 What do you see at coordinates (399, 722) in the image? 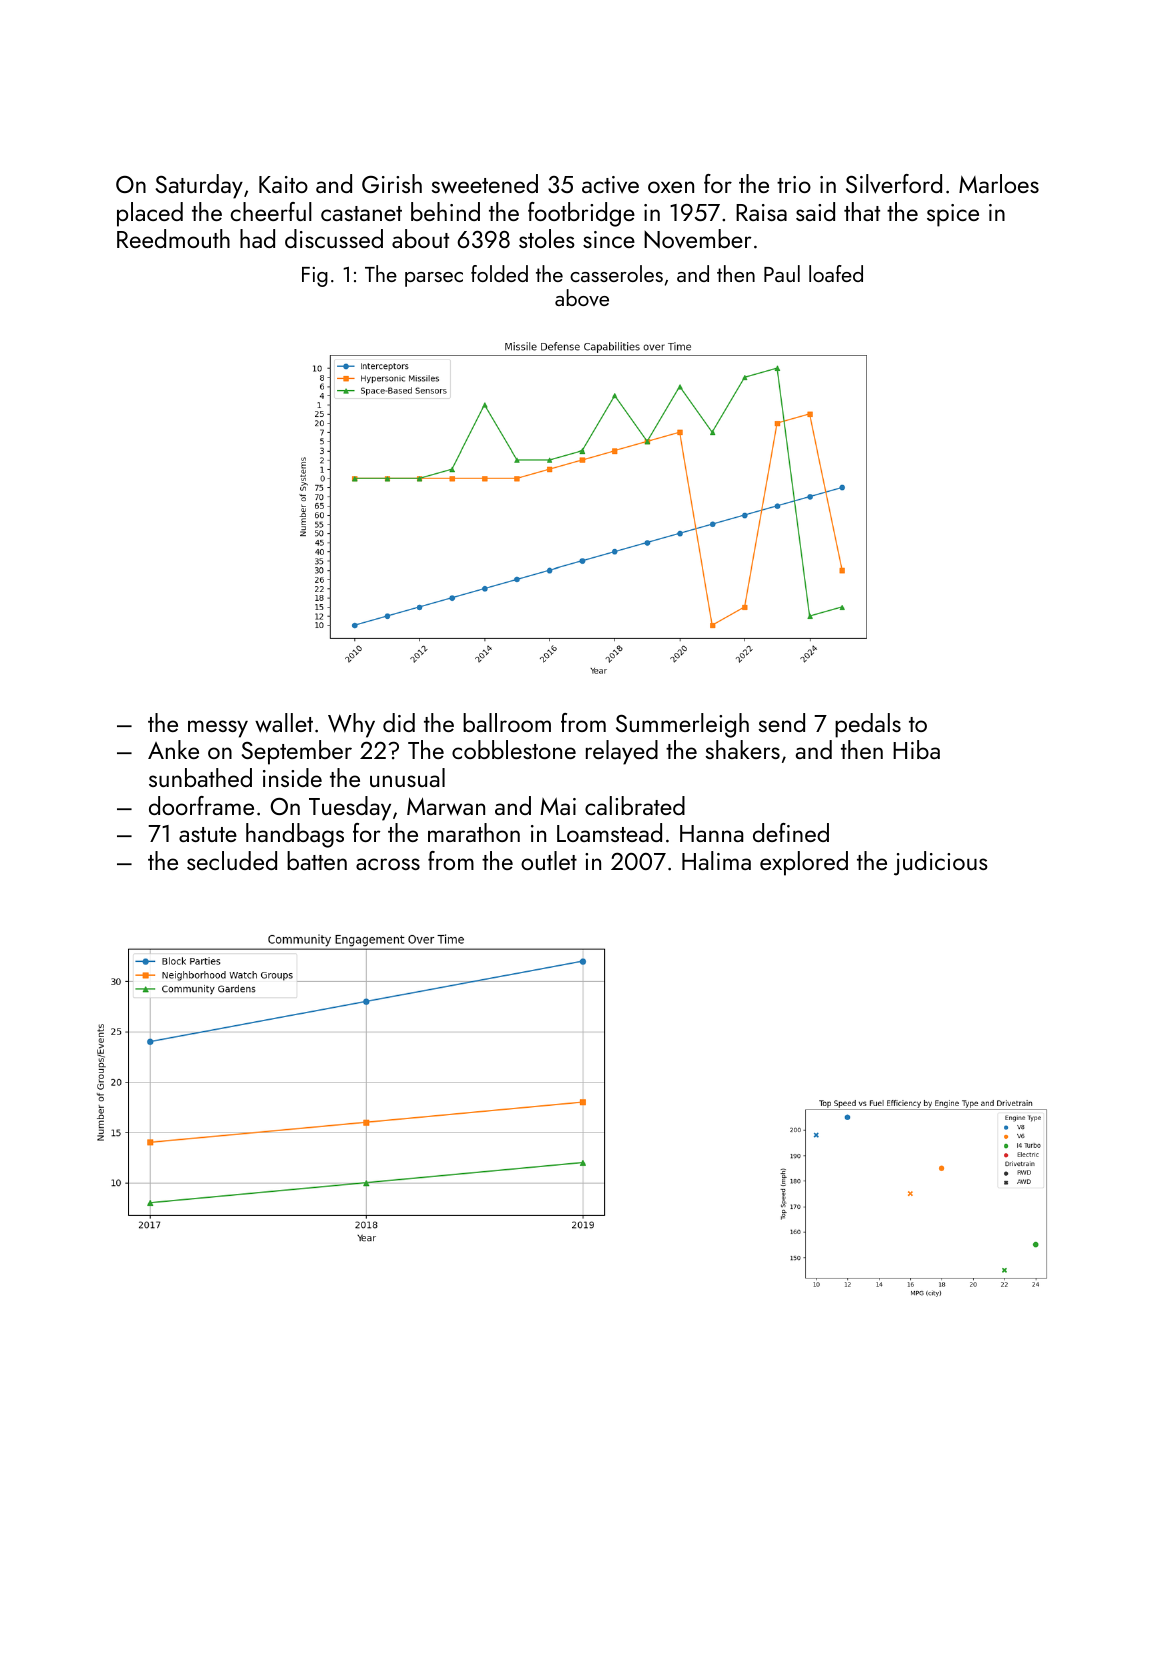
I see `did` at bounding box center [399, 722].
